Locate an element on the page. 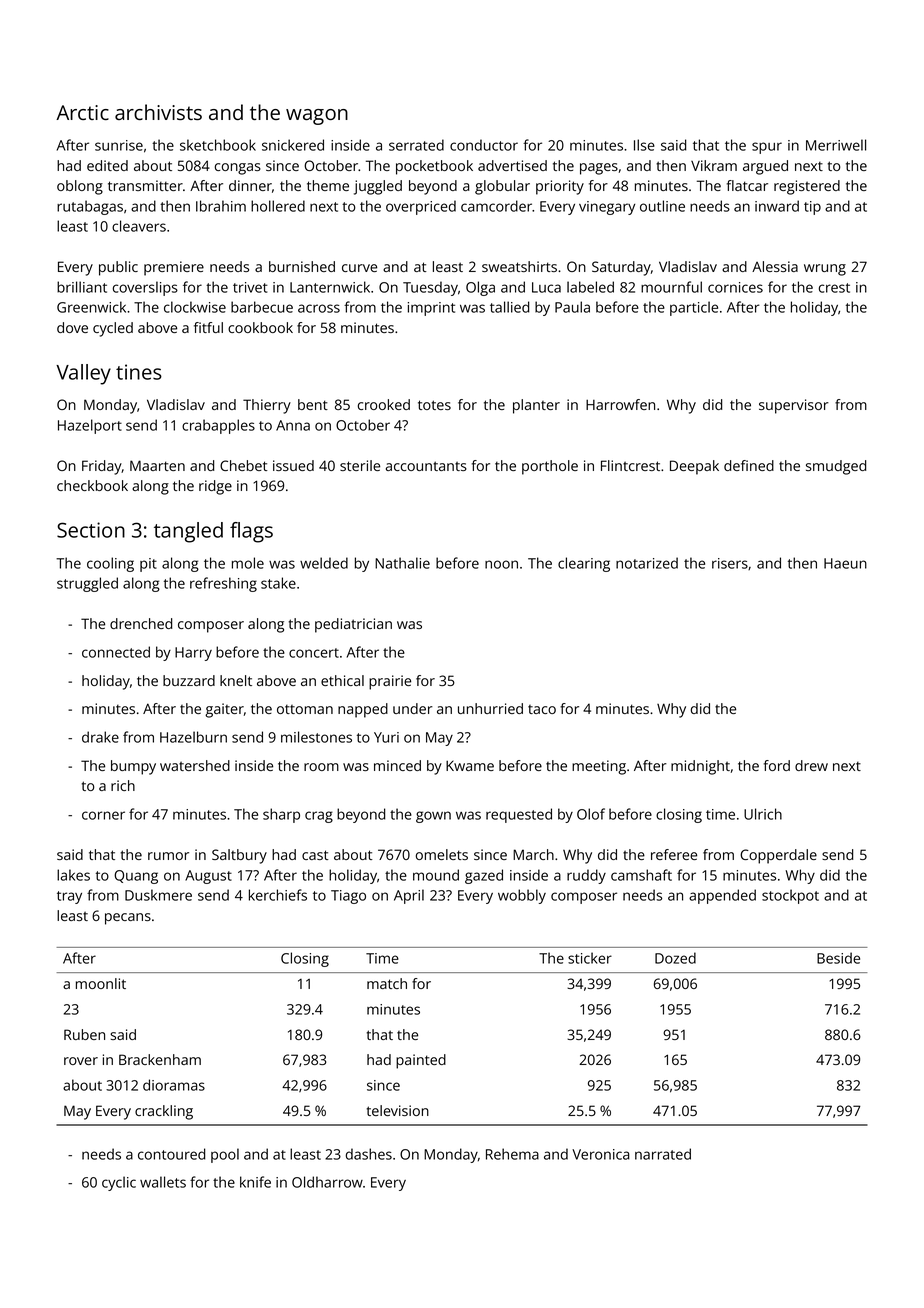 The image size is (924, 1308). particle is located at coordinates (694, 308).
